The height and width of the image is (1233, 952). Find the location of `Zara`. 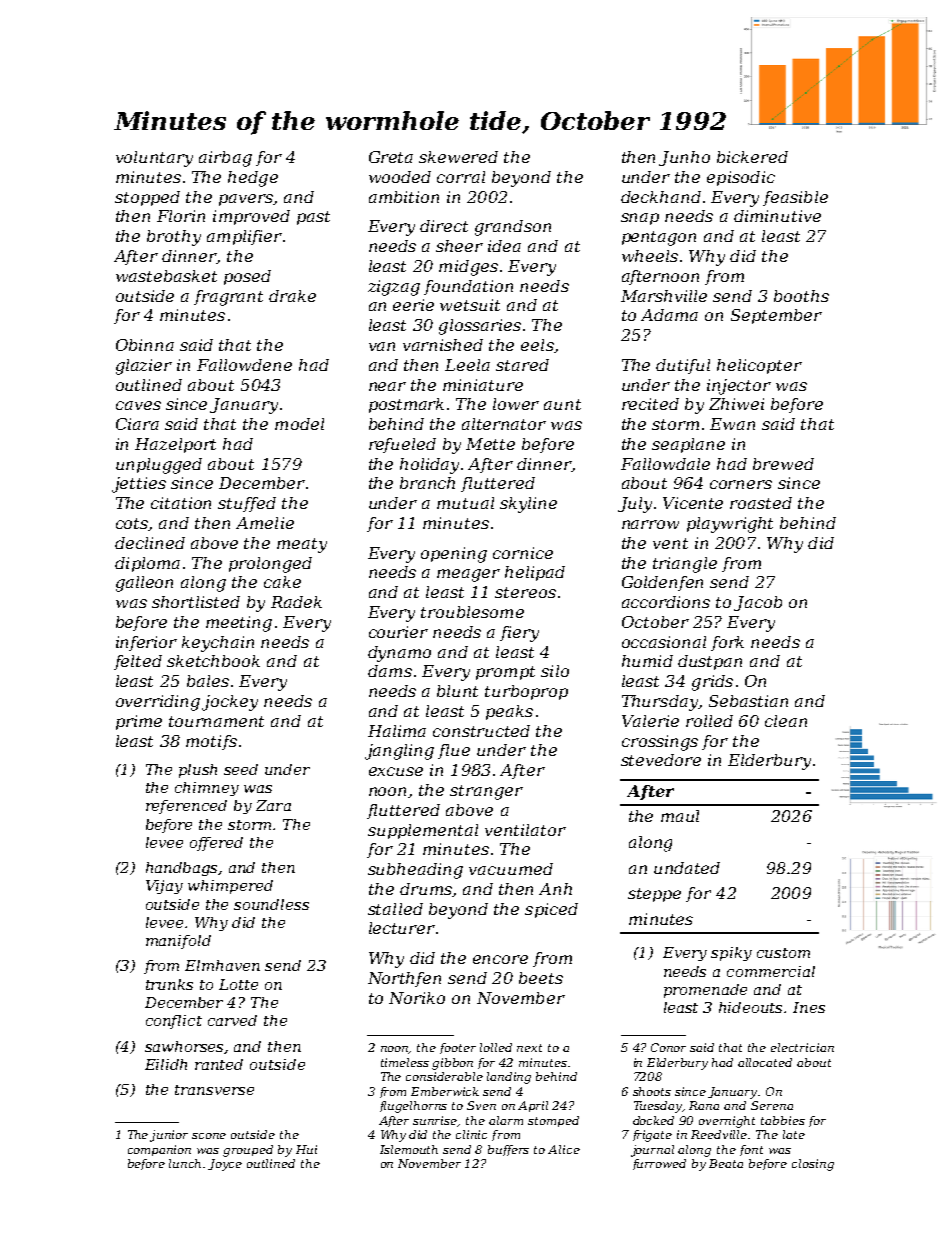

Zara is located at coordinates (273, 805).
